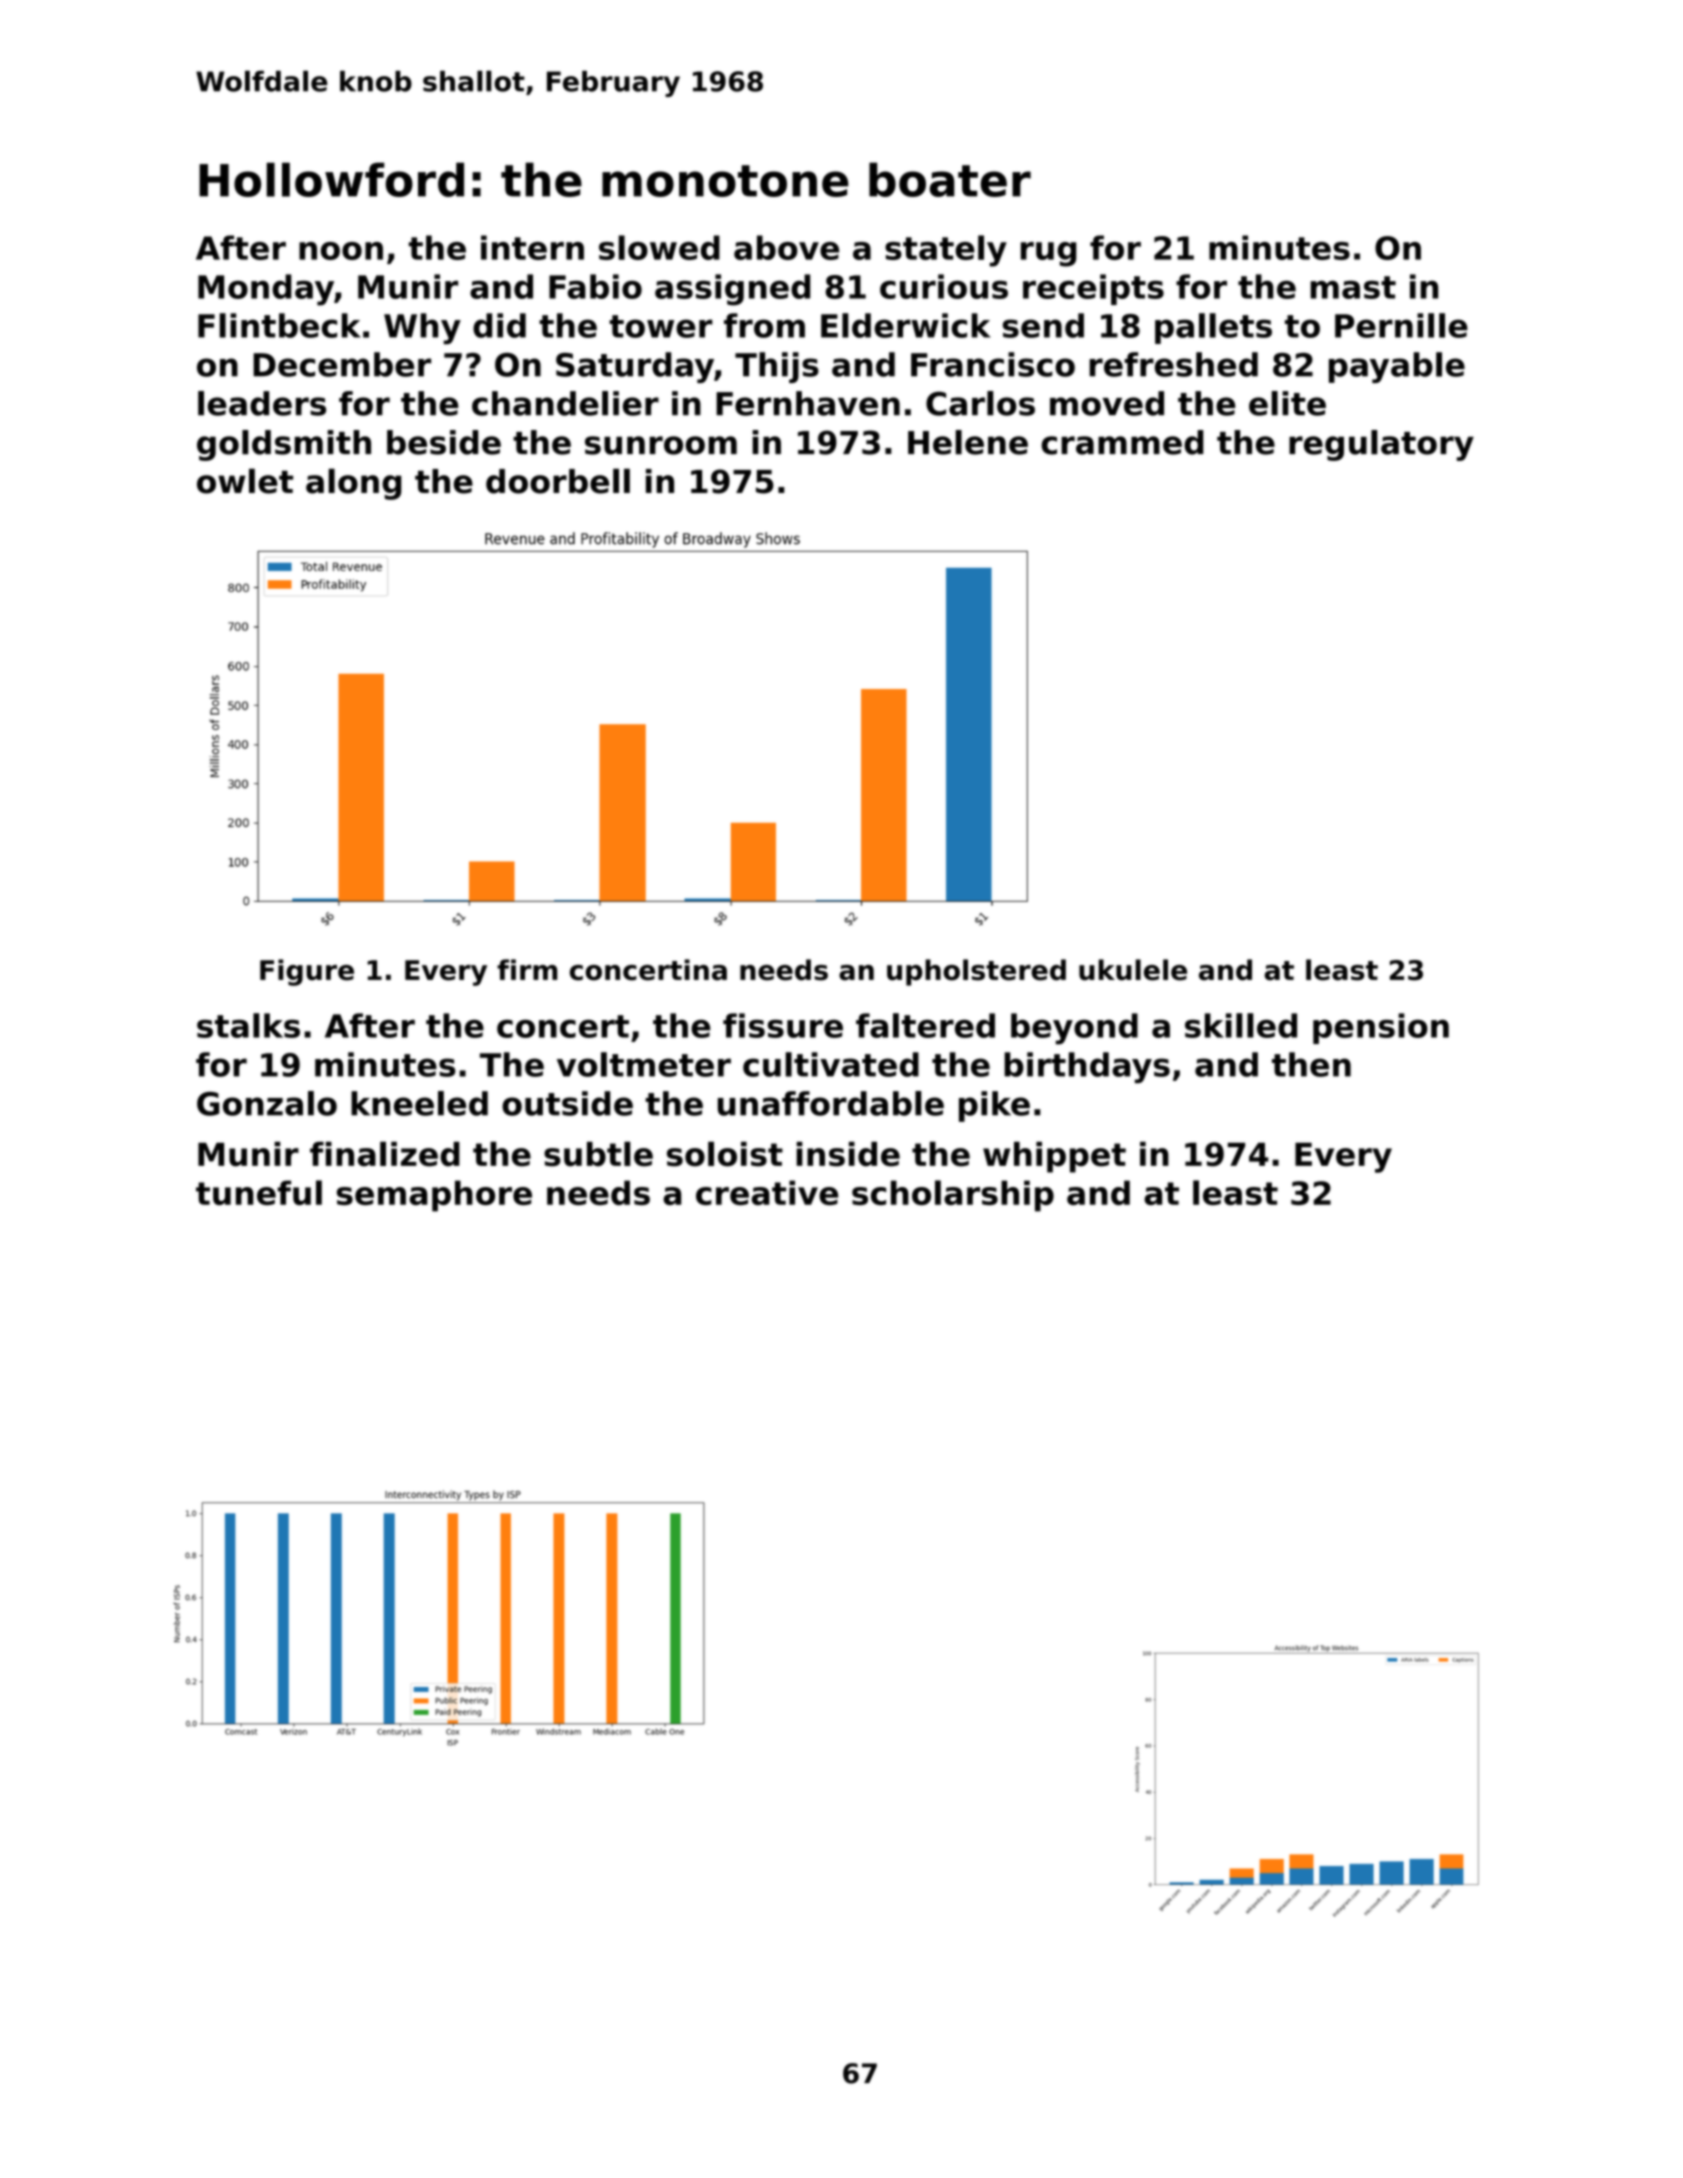 The width and height of the screenshot is (1683, 2178). I want to click on ukulele, so click(1133, 970).
